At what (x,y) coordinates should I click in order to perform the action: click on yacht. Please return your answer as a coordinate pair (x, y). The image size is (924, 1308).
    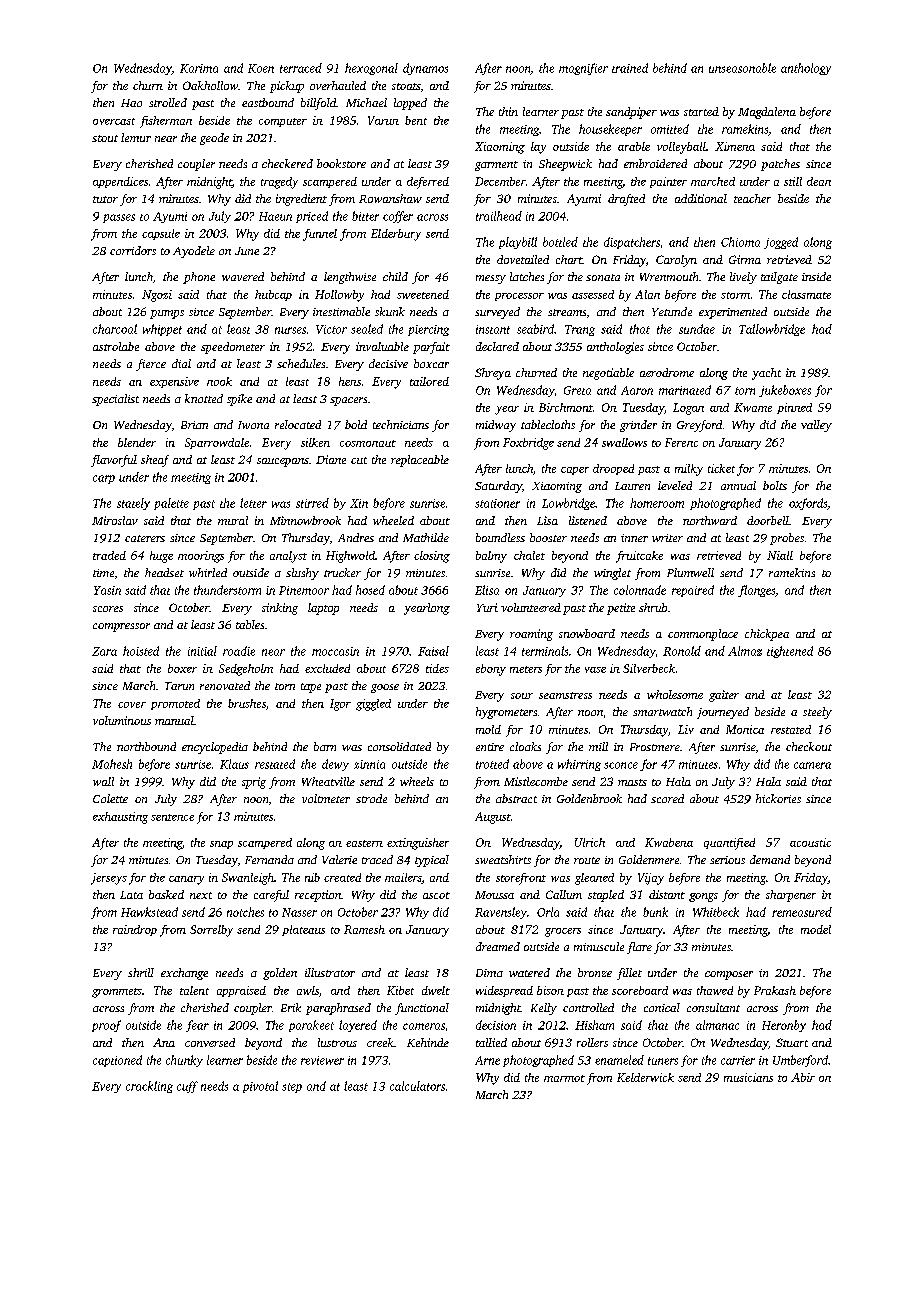
    Looking at the image, I should click on (766, 374).
